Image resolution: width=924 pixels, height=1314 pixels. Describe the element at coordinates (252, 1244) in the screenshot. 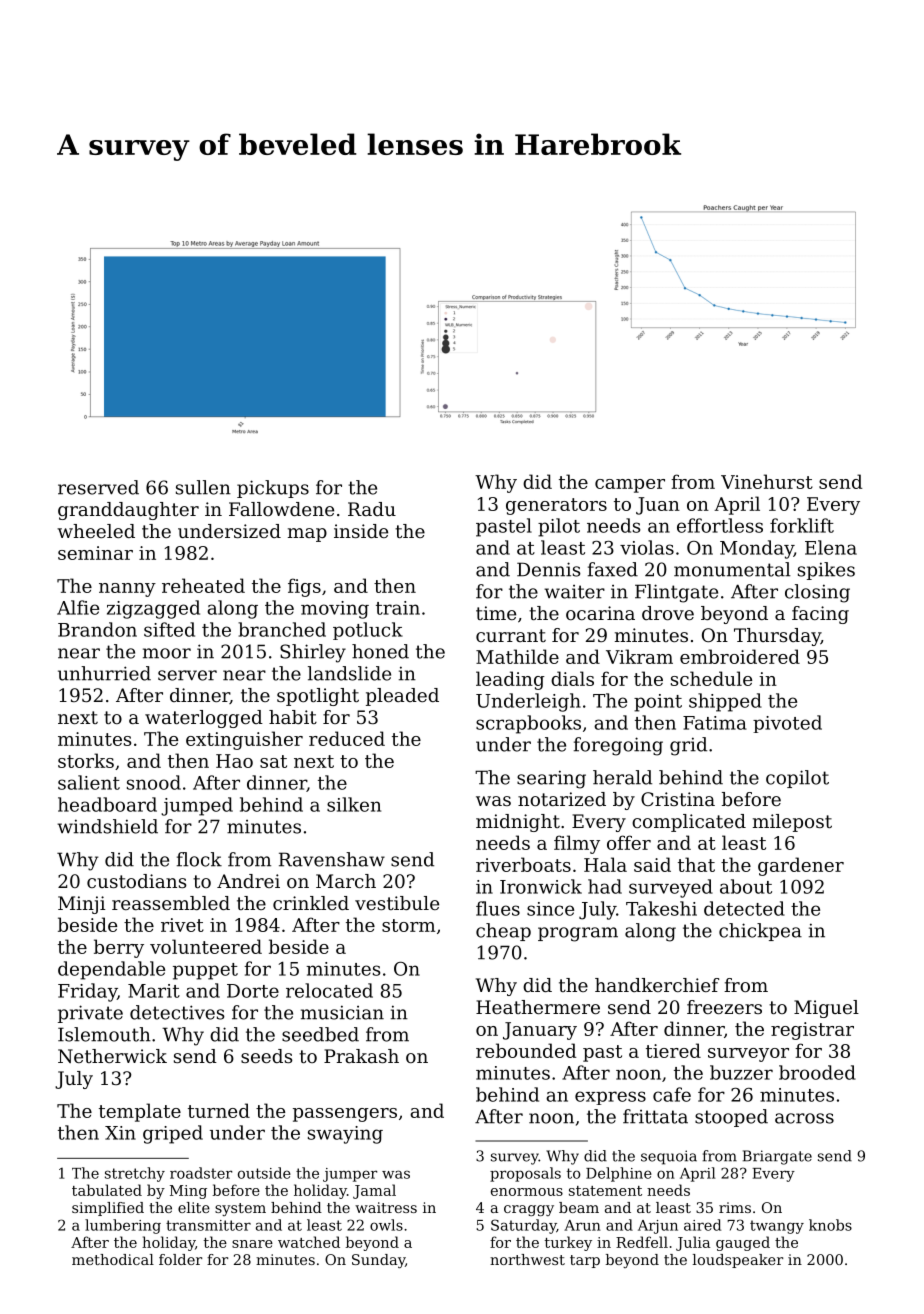

I see `snare` at that location.
